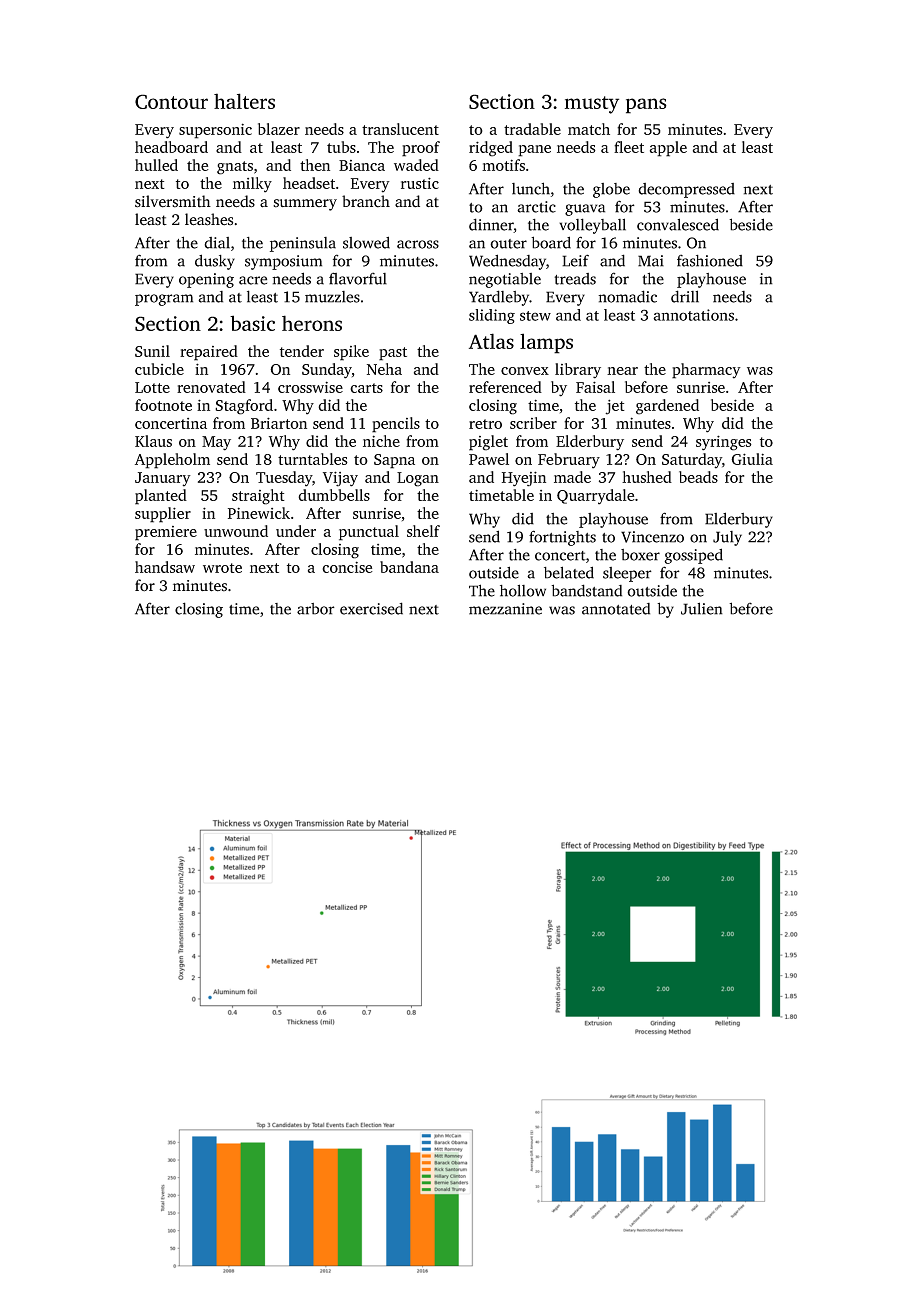 The width and height of the document is (908, 1316). What do you see at coordinates (244, 101) in the document?
I see `halters` at bounding box center [244, 101].
